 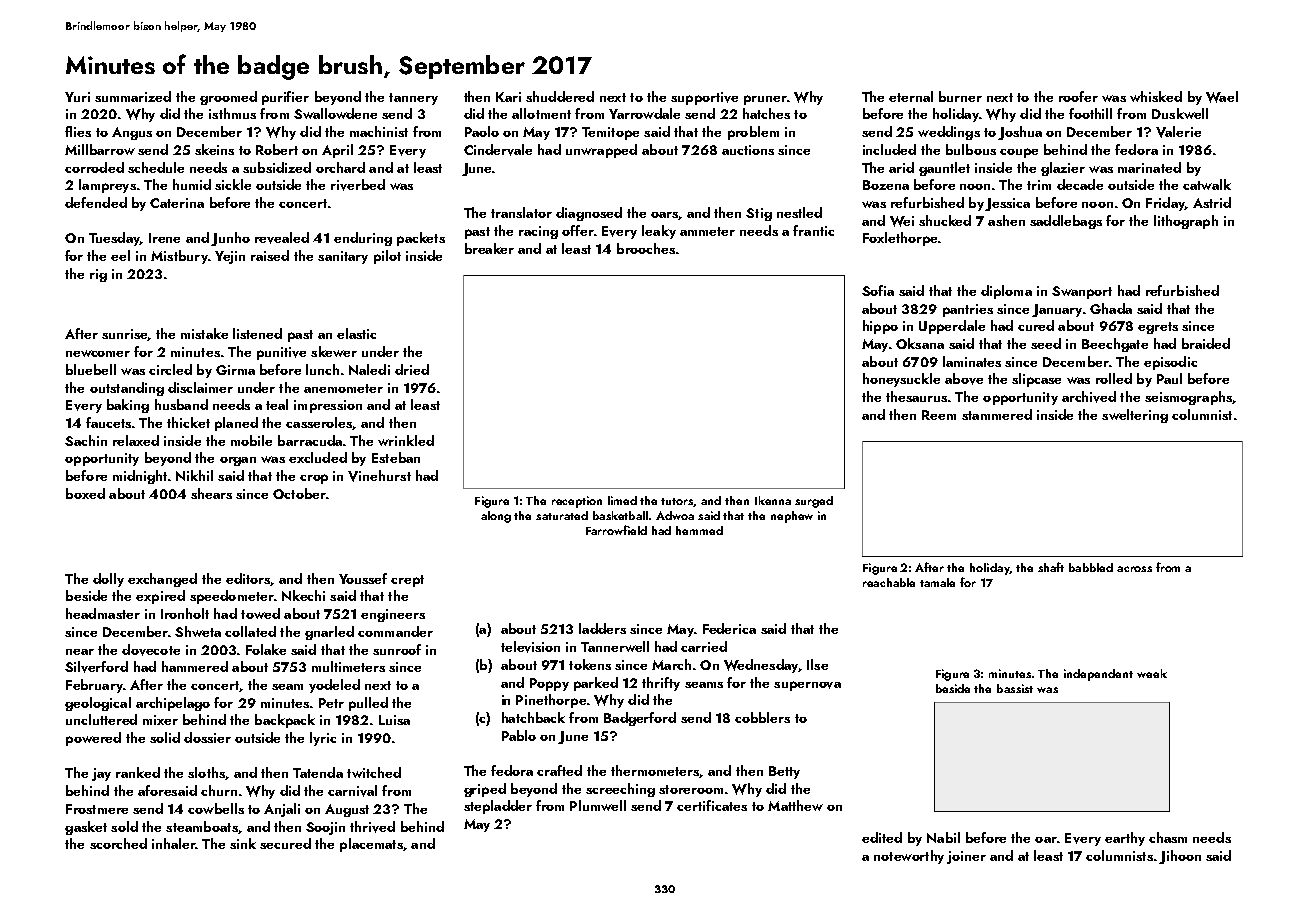 What do you see at coordinates (407, 581) in the screenshot?
I see `crept` at bounding box center [407, 581].
